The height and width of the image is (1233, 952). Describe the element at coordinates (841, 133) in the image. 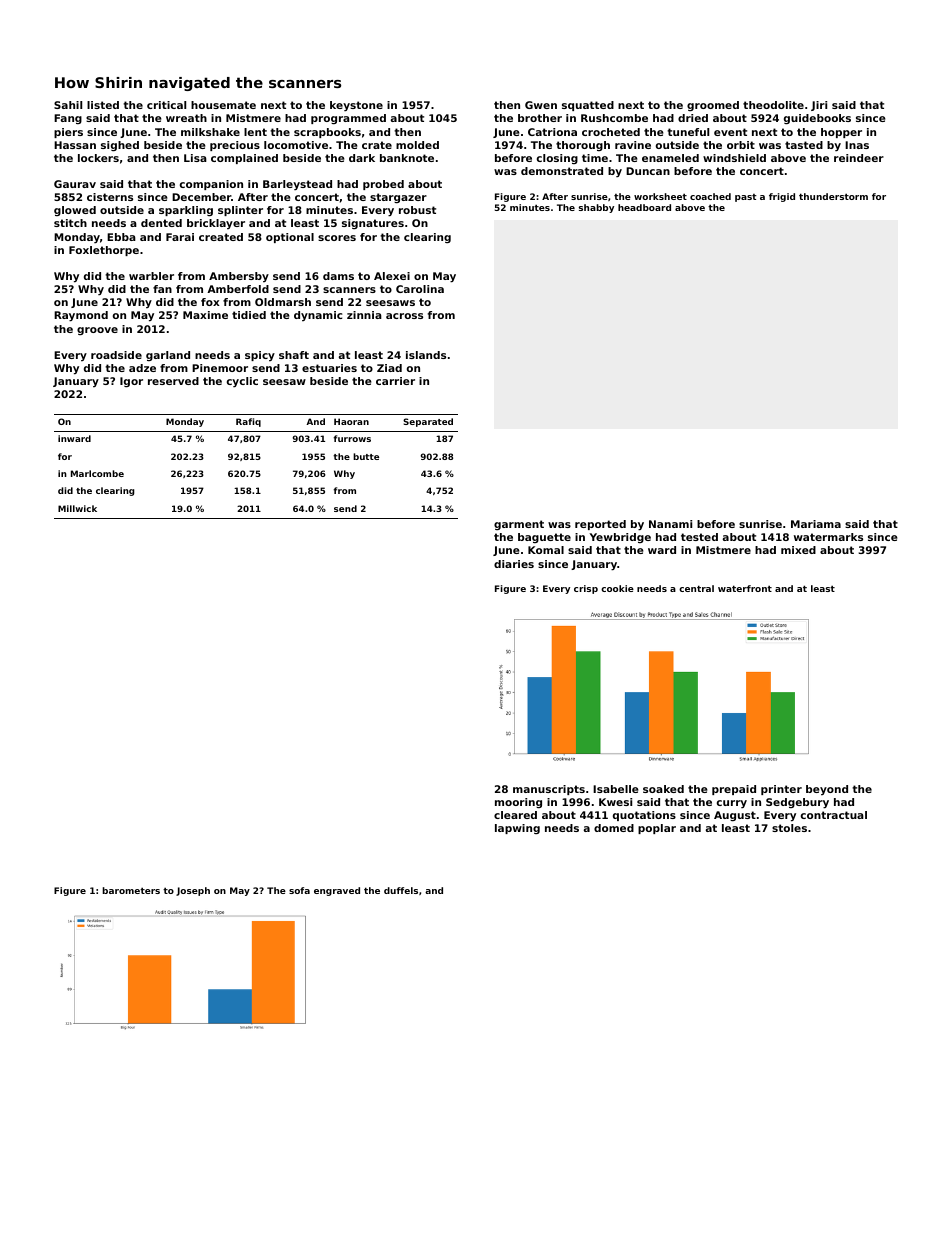

I see `hopper` at that location.
